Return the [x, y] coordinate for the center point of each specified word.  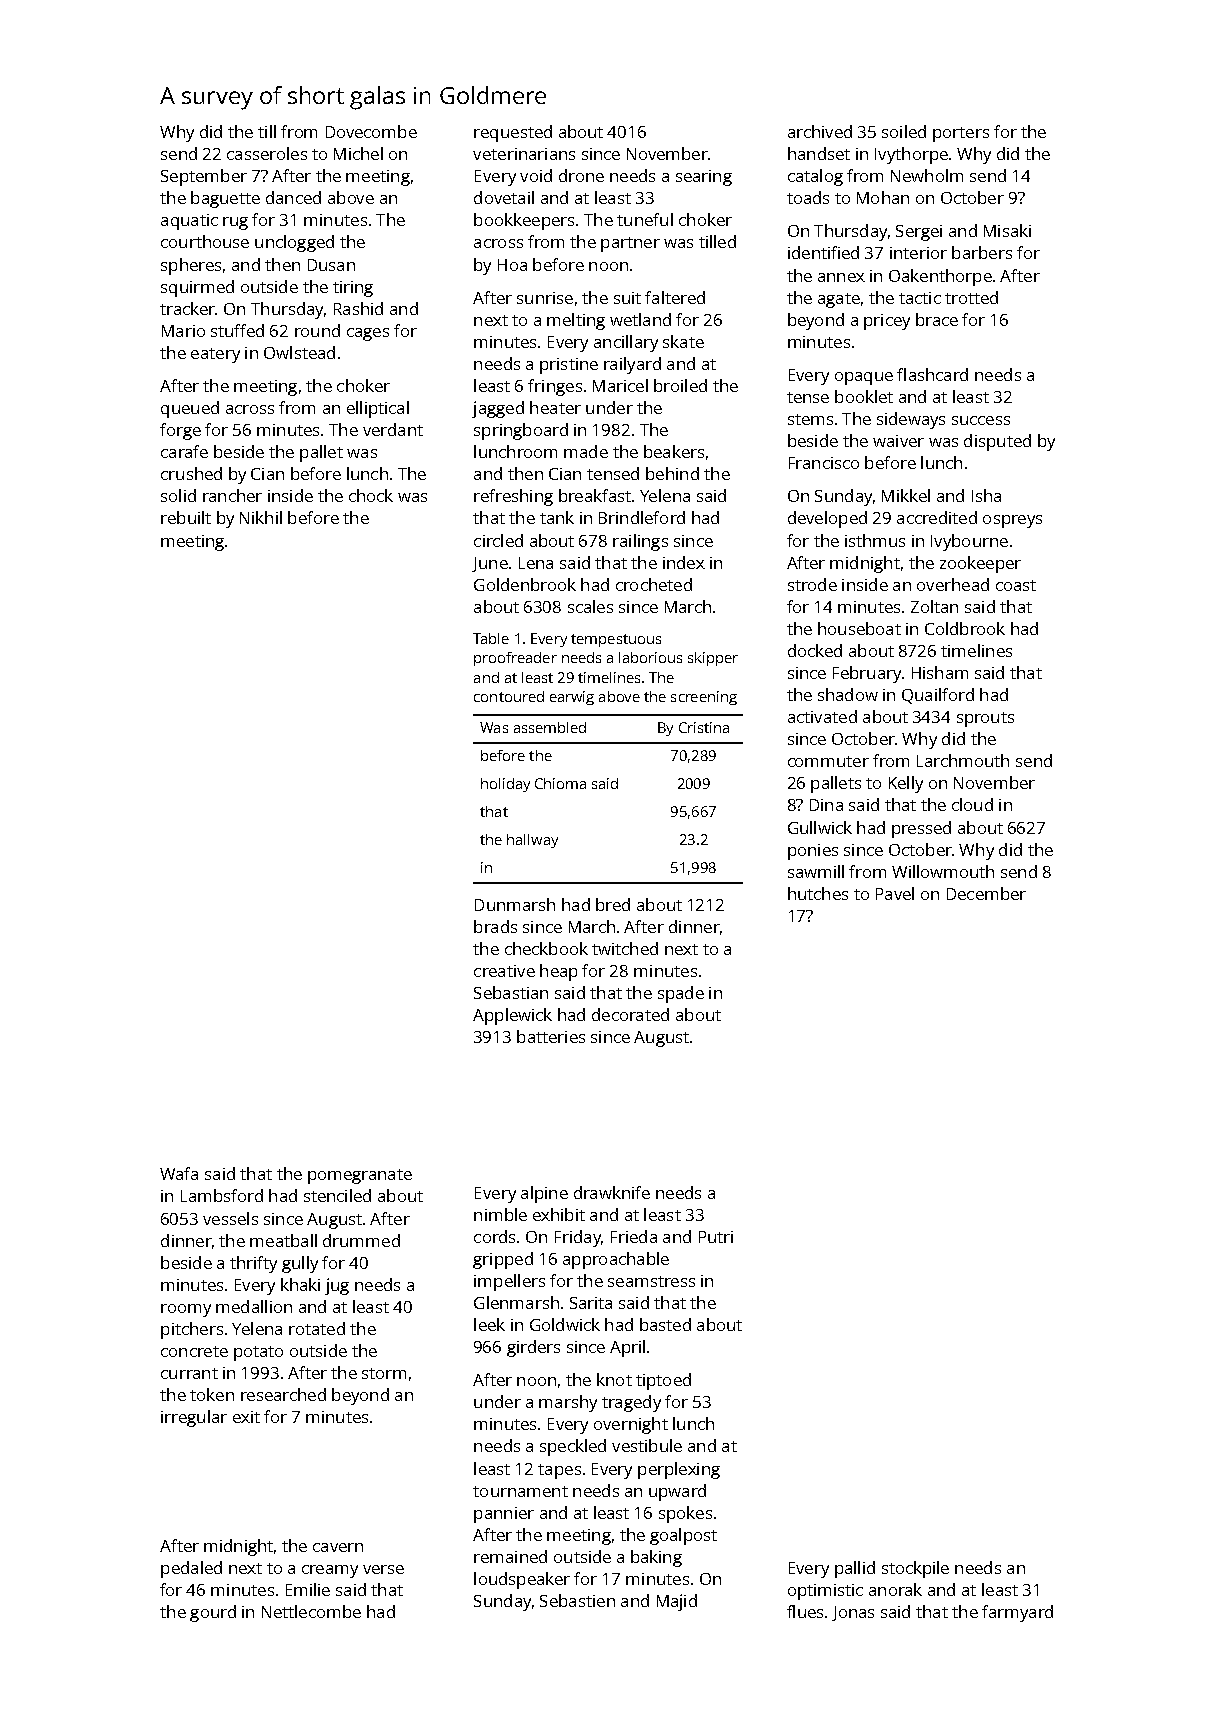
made [586, 451]
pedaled [191, 1569]
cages [368, 334]
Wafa [179, 1173]
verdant [393, 429]
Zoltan [934, 606]
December [986, 893]
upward [677, 1492]
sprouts [985, 719]
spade [681, 994]
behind [672, 473]
